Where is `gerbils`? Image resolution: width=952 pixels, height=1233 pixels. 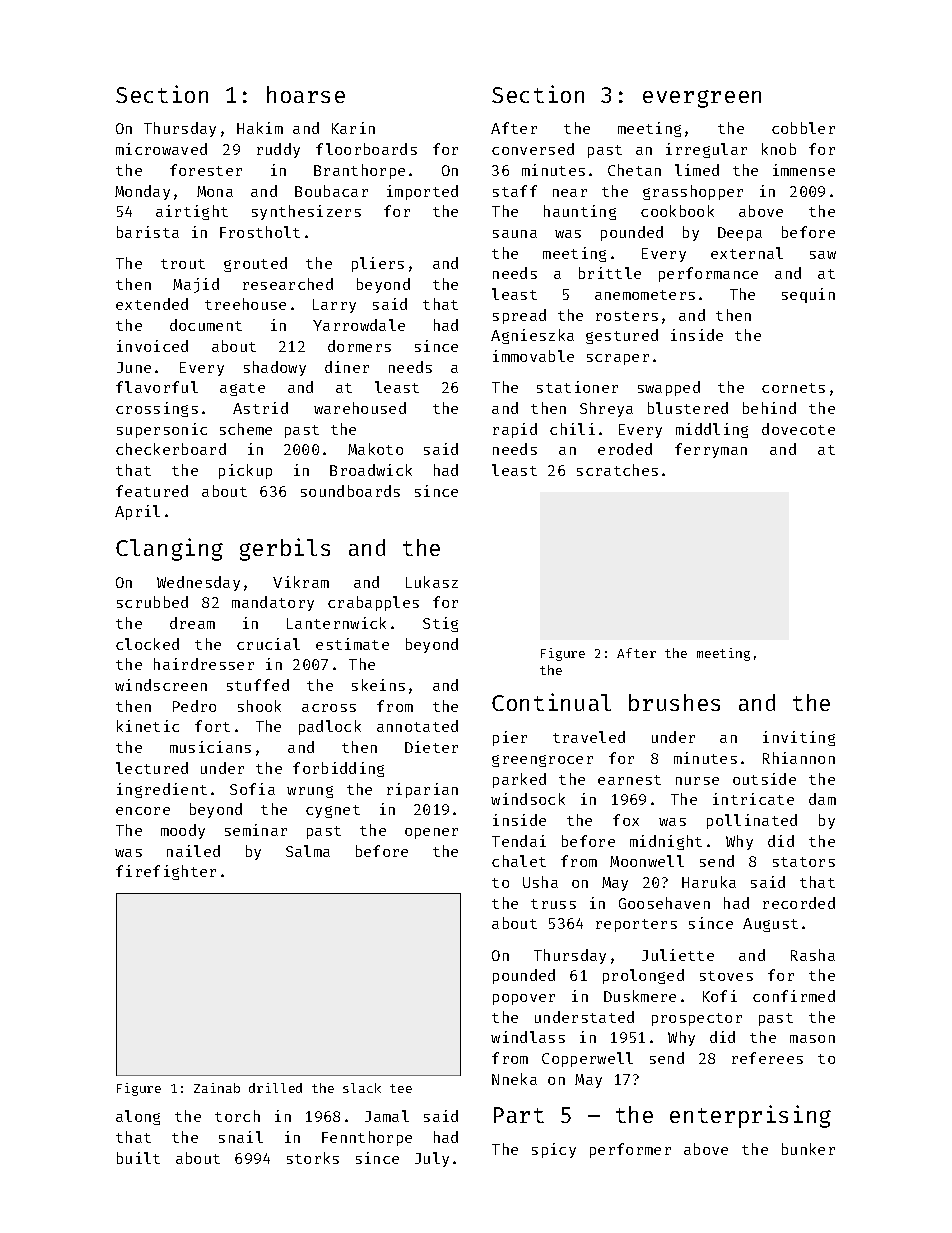
gerbils is located at coordinates (285, 549).
